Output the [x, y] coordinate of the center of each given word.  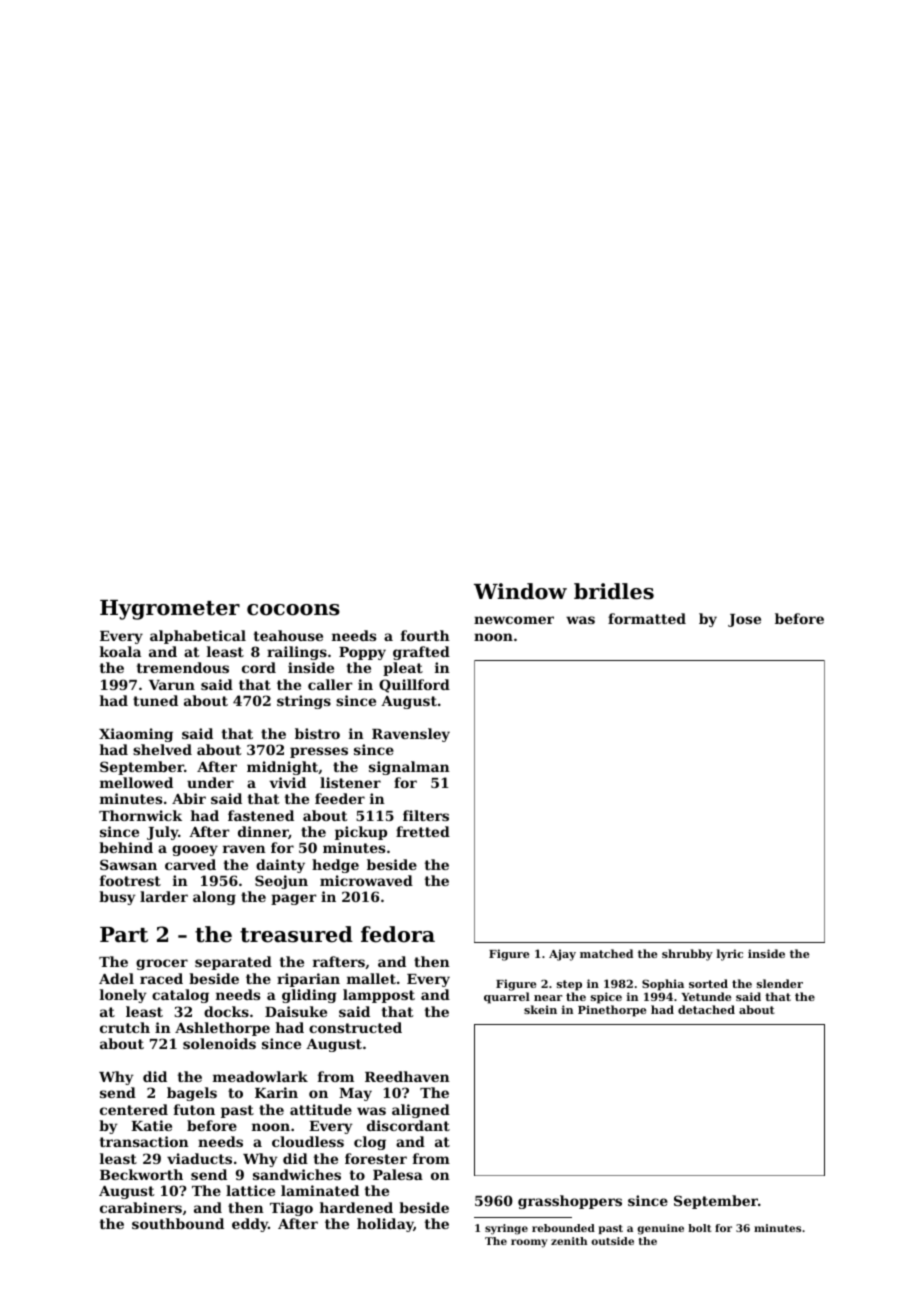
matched [606, 953]
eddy [250, 1225]
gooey [195, 850]
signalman [409, 768]
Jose [744, 620]
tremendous [183, 667]
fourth [425, 635]
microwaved [366, 880]
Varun [172, 685]
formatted [647, 618]
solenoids [219, 1043]
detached [706, 1009]
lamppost [379, 996]
